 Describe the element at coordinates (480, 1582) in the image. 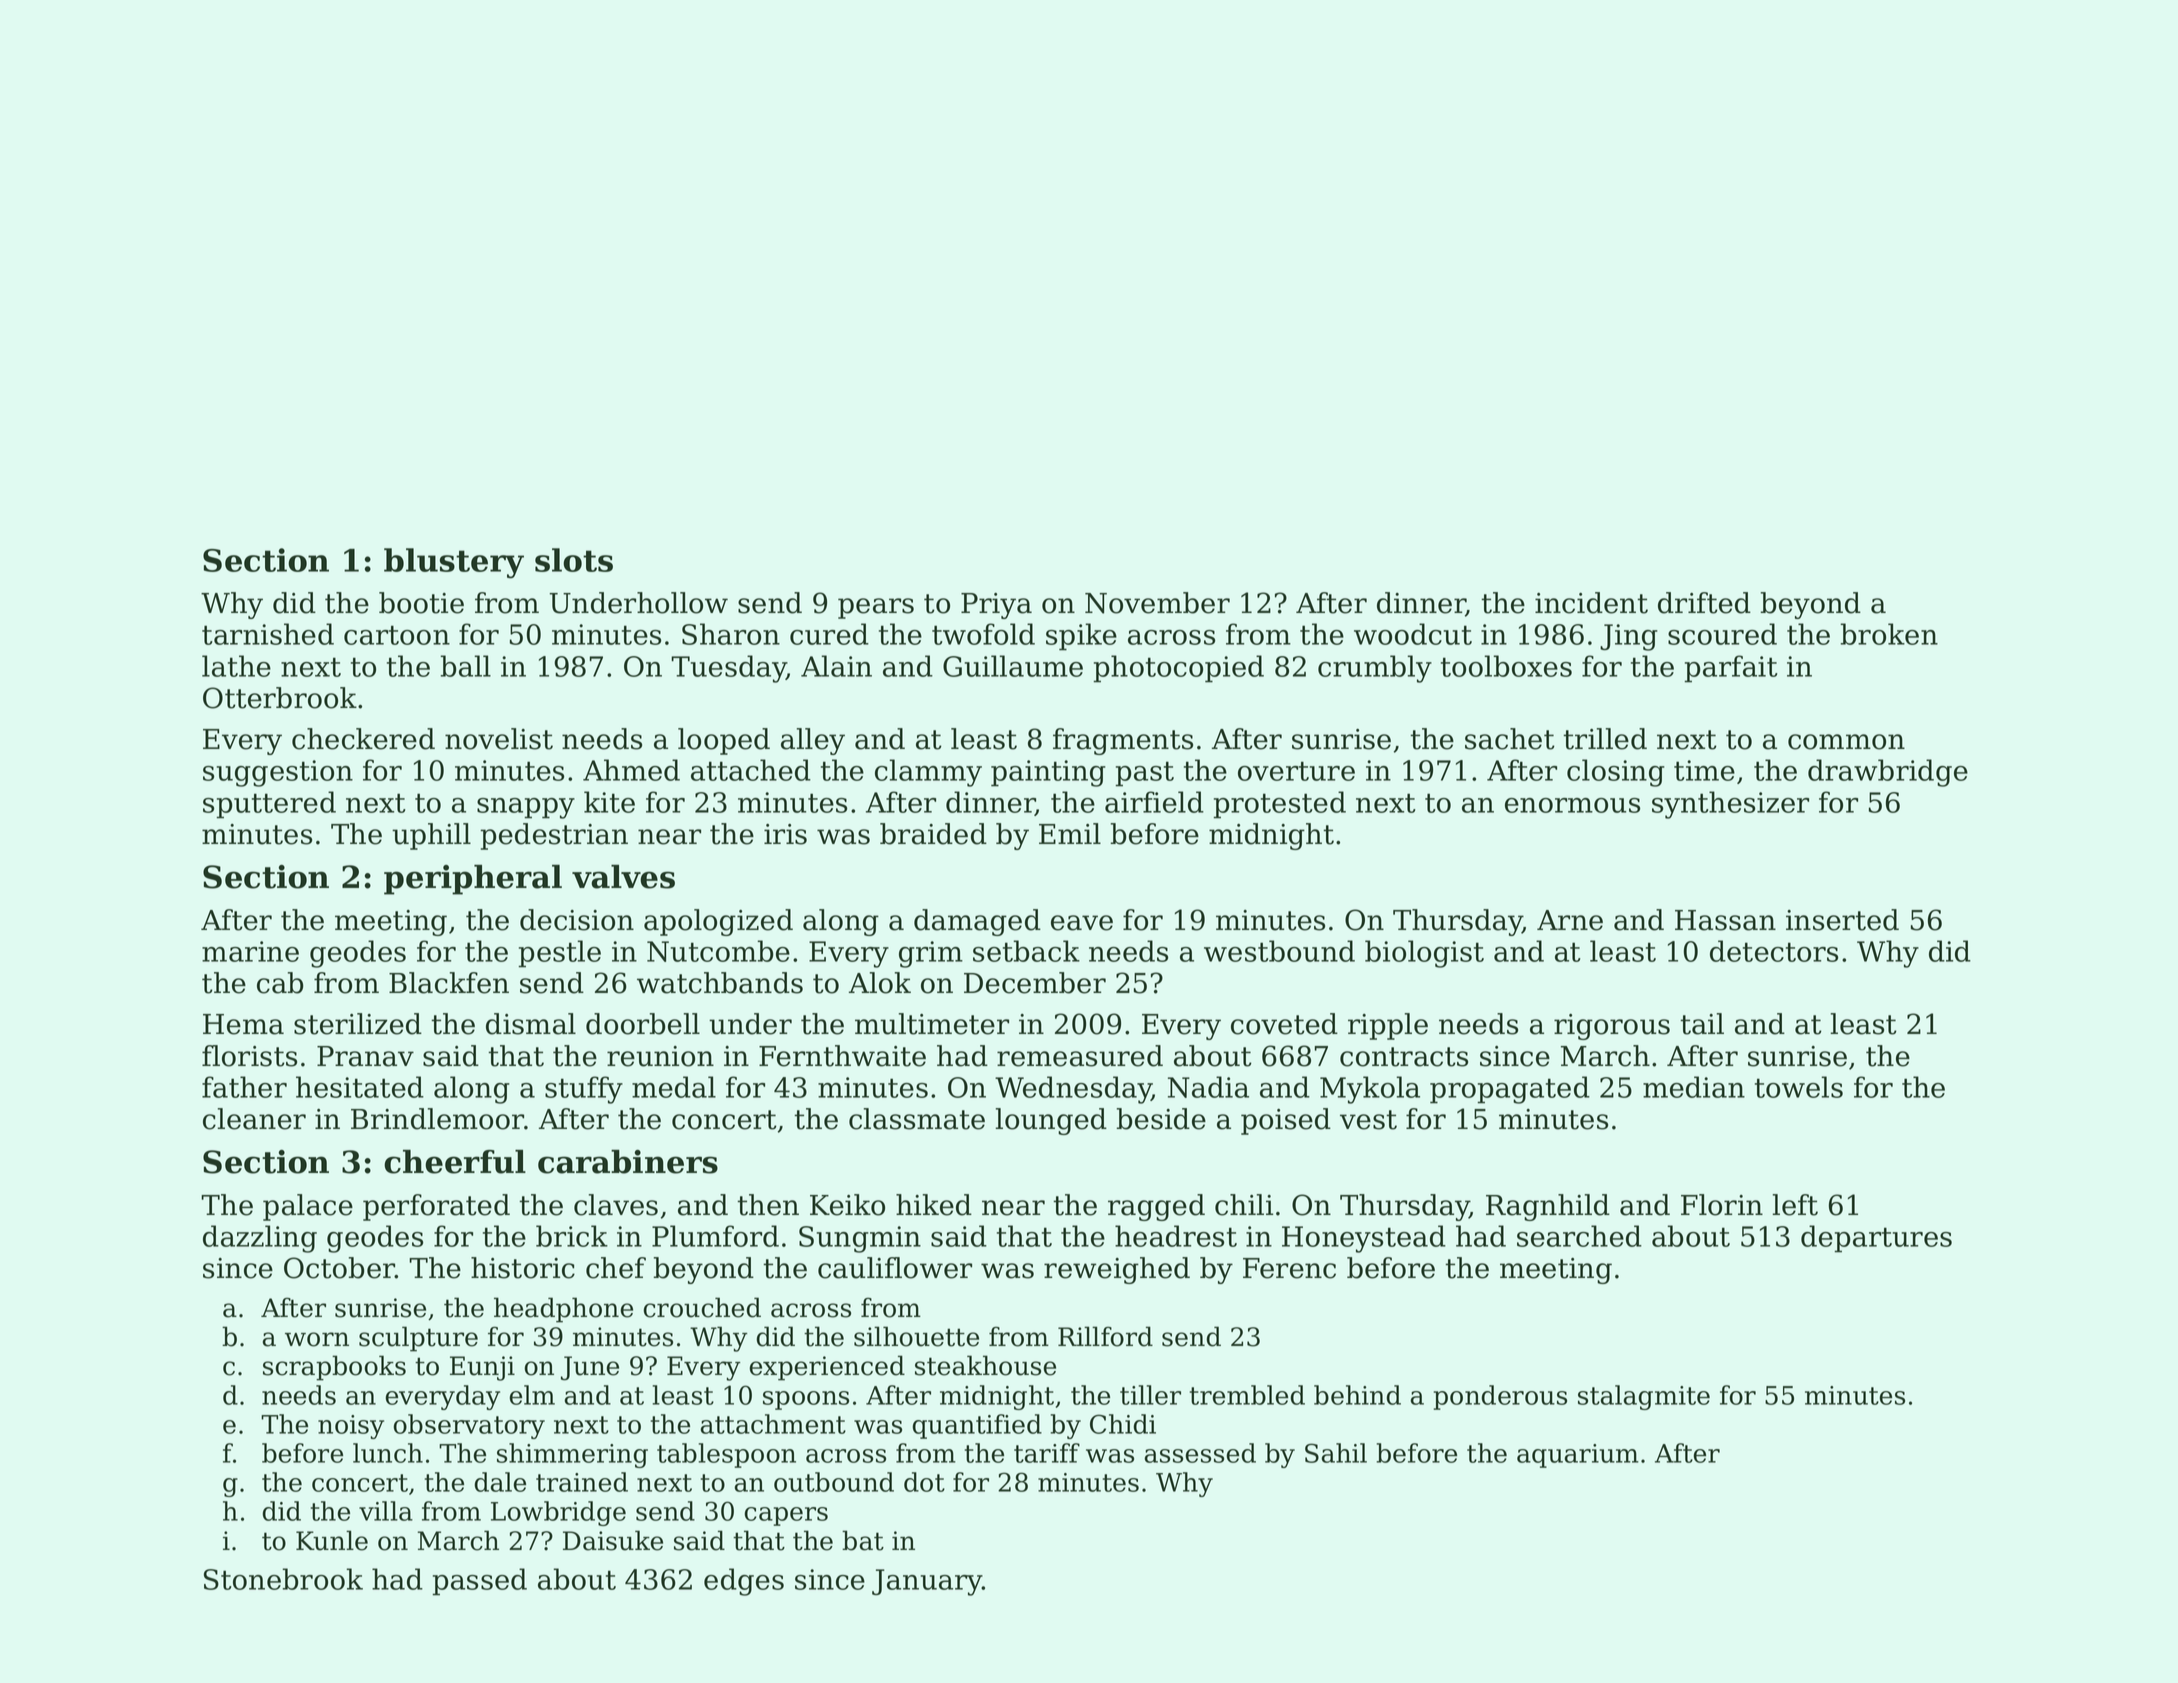

I see `passed` at that location.
